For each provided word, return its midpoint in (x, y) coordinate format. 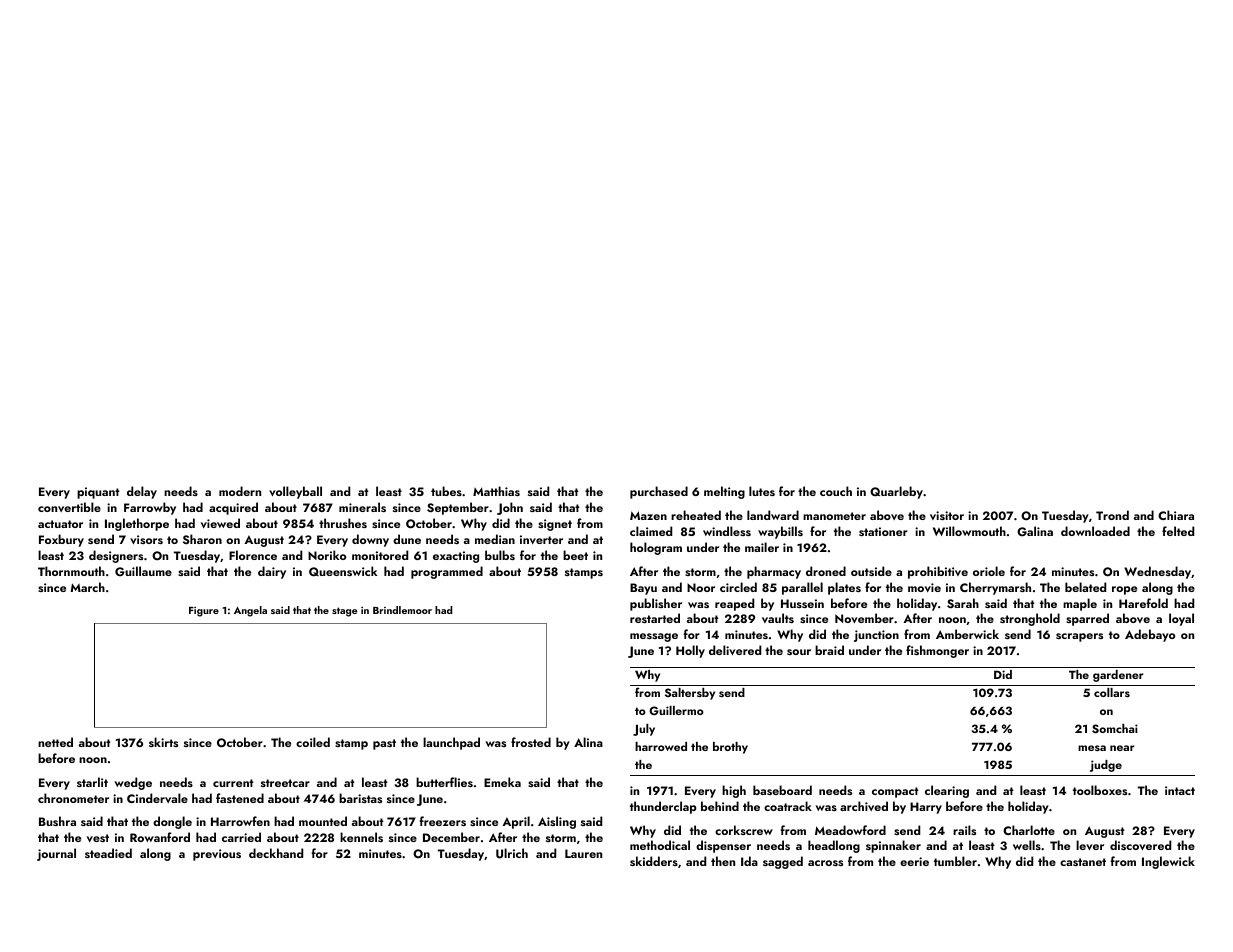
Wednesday (1157, 572)
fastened (240, 798)
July (644, 730)
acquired (233, 508)
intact (1180, 790)
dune (407, 539)
